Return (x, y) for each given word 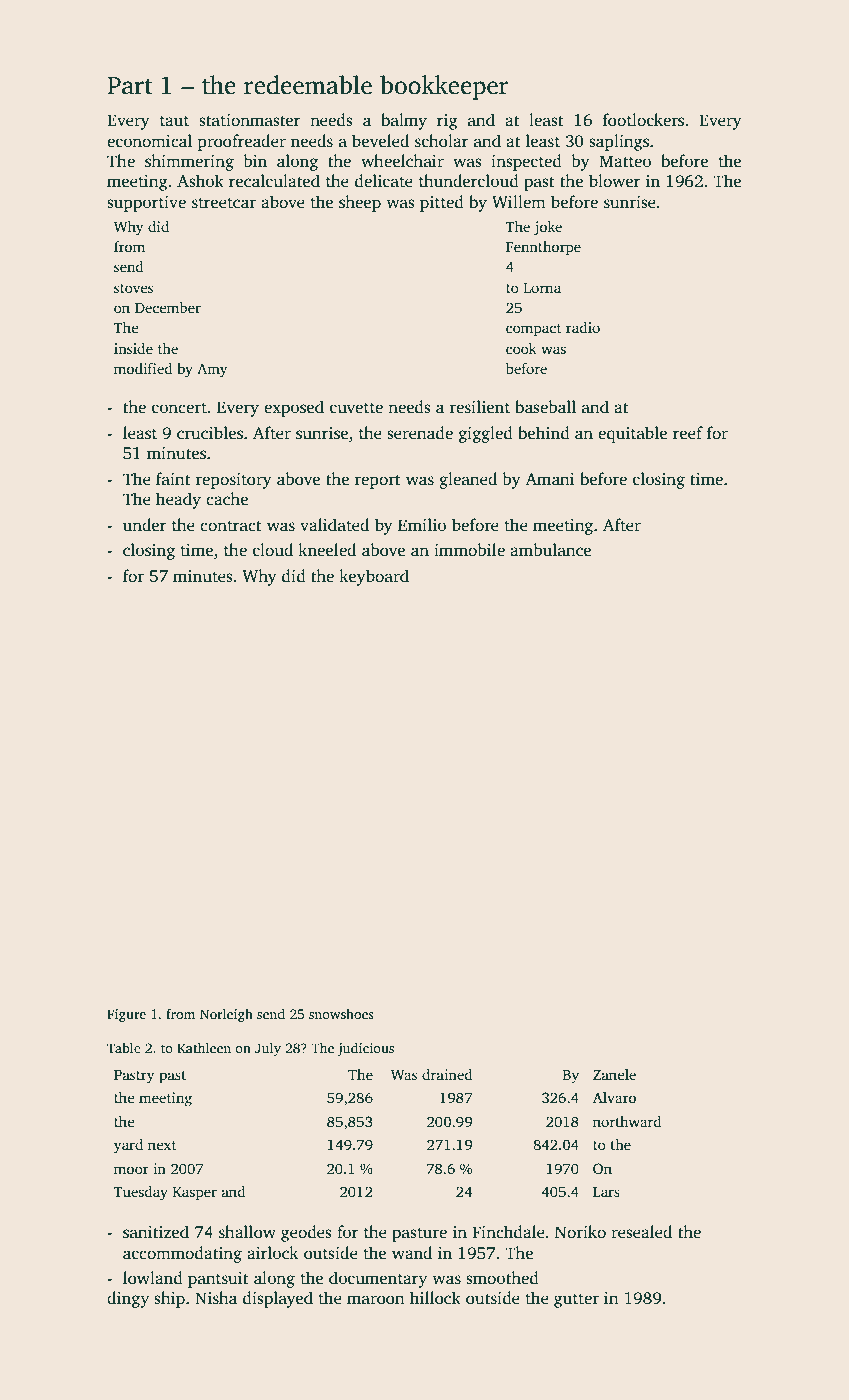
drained (447, 1074)
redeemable (308, 85)
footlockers (643, 120)
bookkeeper (444, 87)
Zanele (614, 1074)
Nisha (216, 1298)
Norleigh (226, 1015)
